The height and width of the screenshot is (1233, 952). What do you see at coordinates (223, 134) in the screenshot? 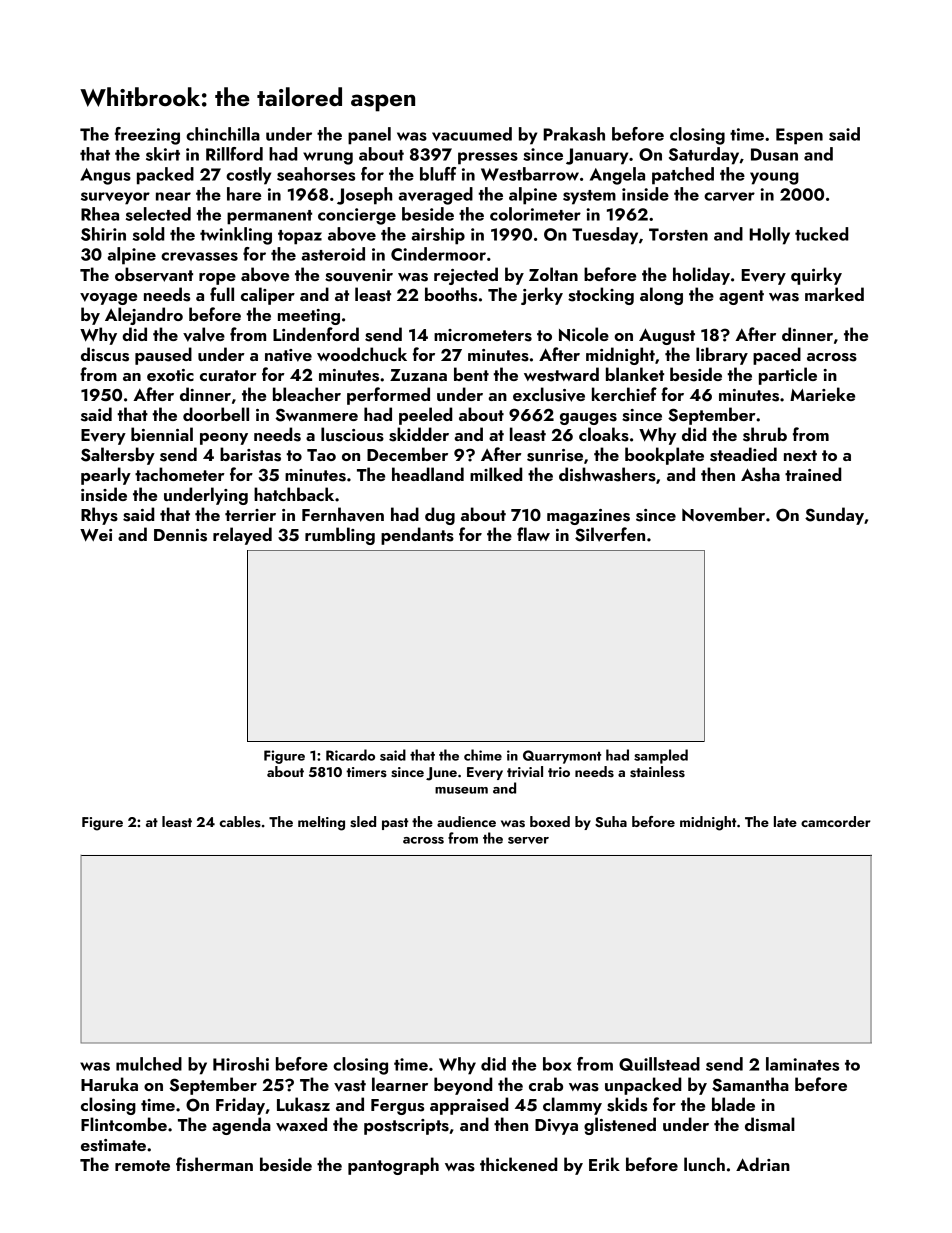
I see `chinchilla` at bounding box center [223, 134].
